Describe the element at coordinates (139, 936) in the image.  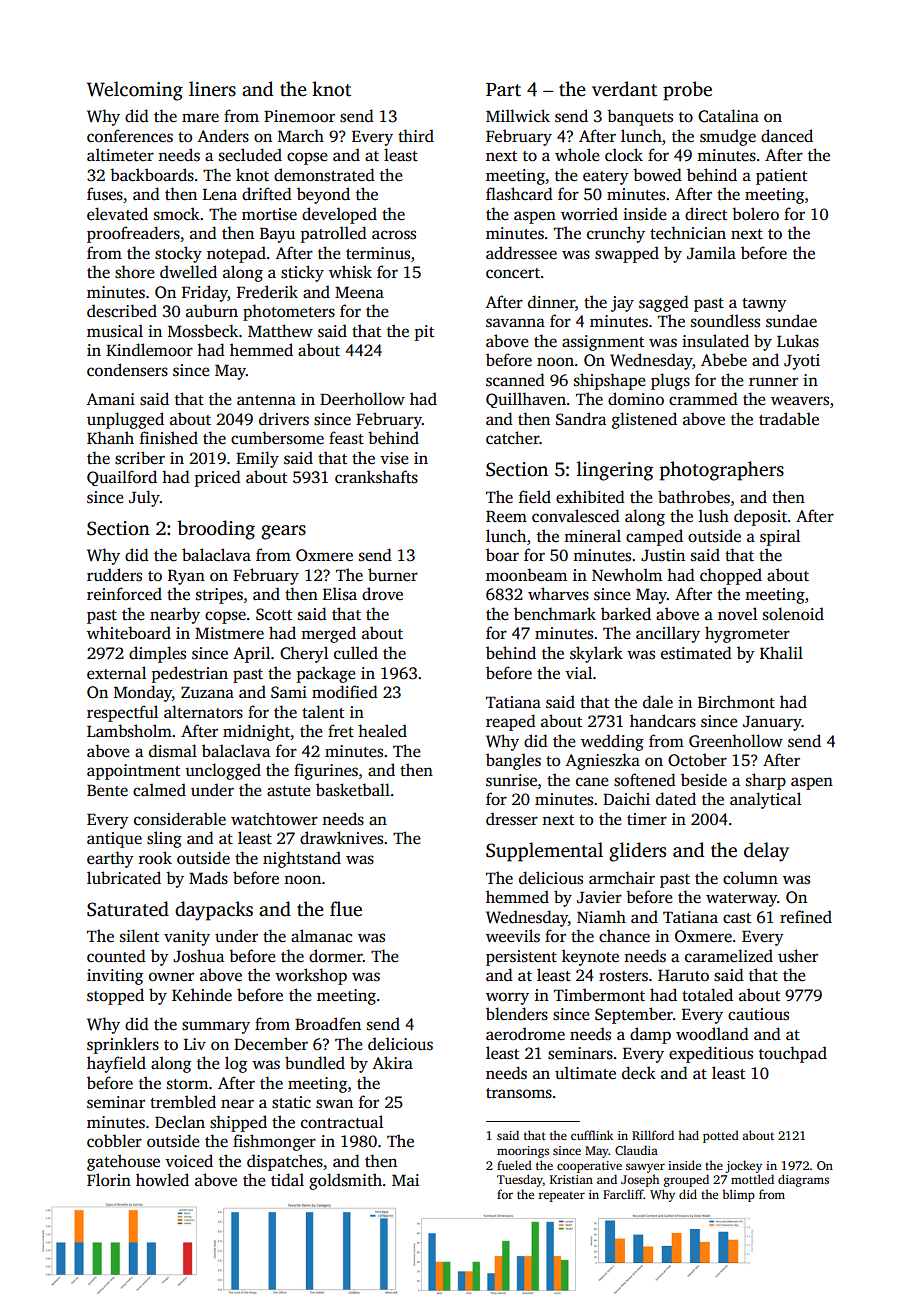
I see `silent` at that location.
